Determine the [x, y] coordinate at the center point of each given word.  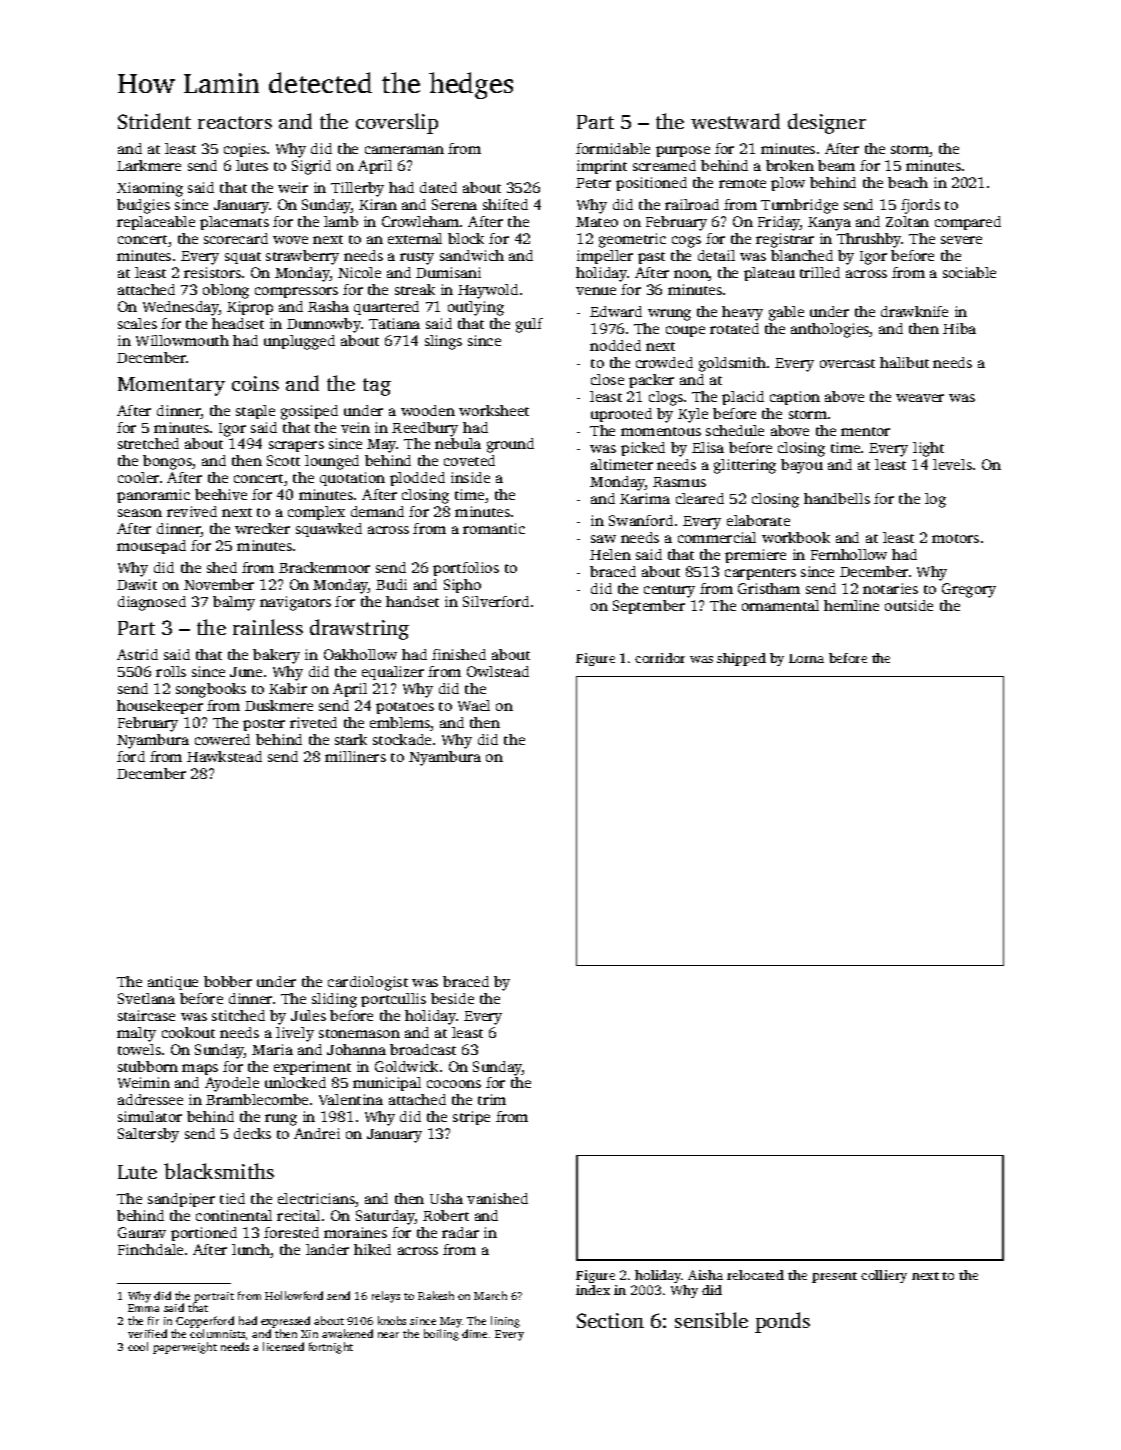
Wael [474, 705]
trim [492, 1099]
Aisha [705, 1275]
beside [452, 998]
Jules [308, 1015]
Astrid [137, 654]
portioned [204, 1234]
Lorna [806, 658]
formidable [613, 148]
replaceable [156, 223]
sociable [969, 272]
